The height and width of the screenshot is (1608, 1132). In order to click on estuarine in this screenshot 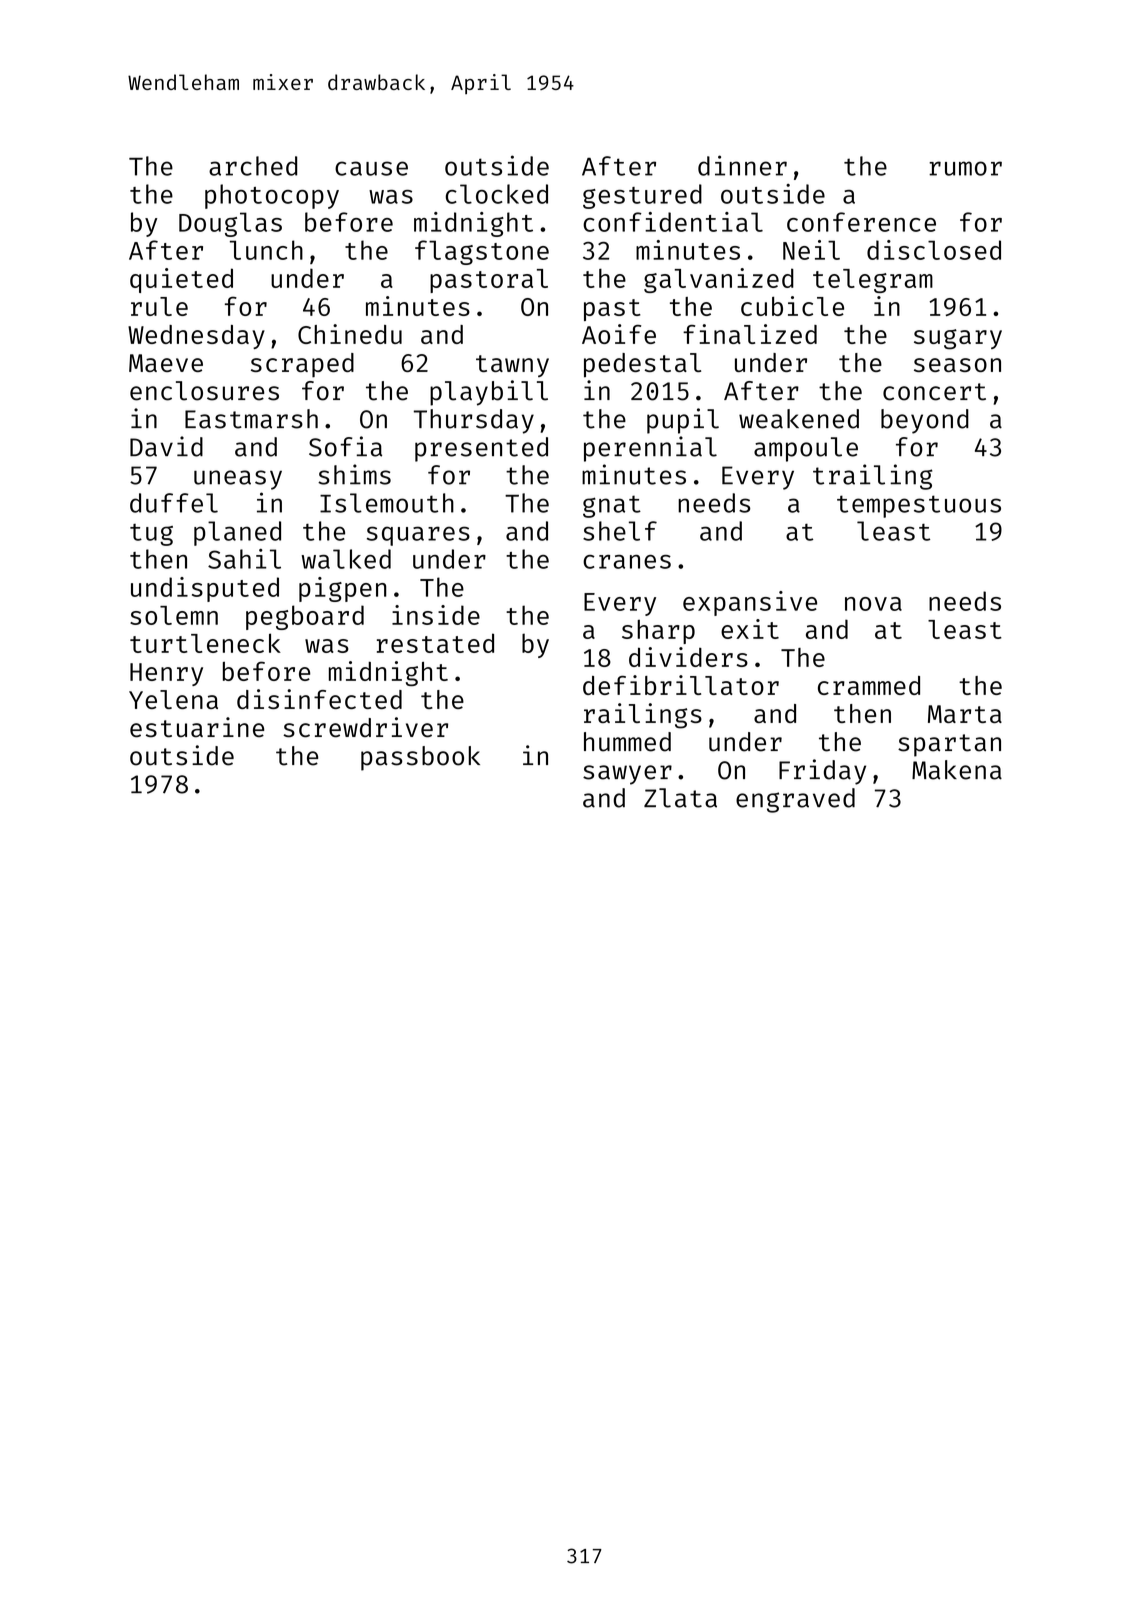, I will do `click(197, 727)`.
